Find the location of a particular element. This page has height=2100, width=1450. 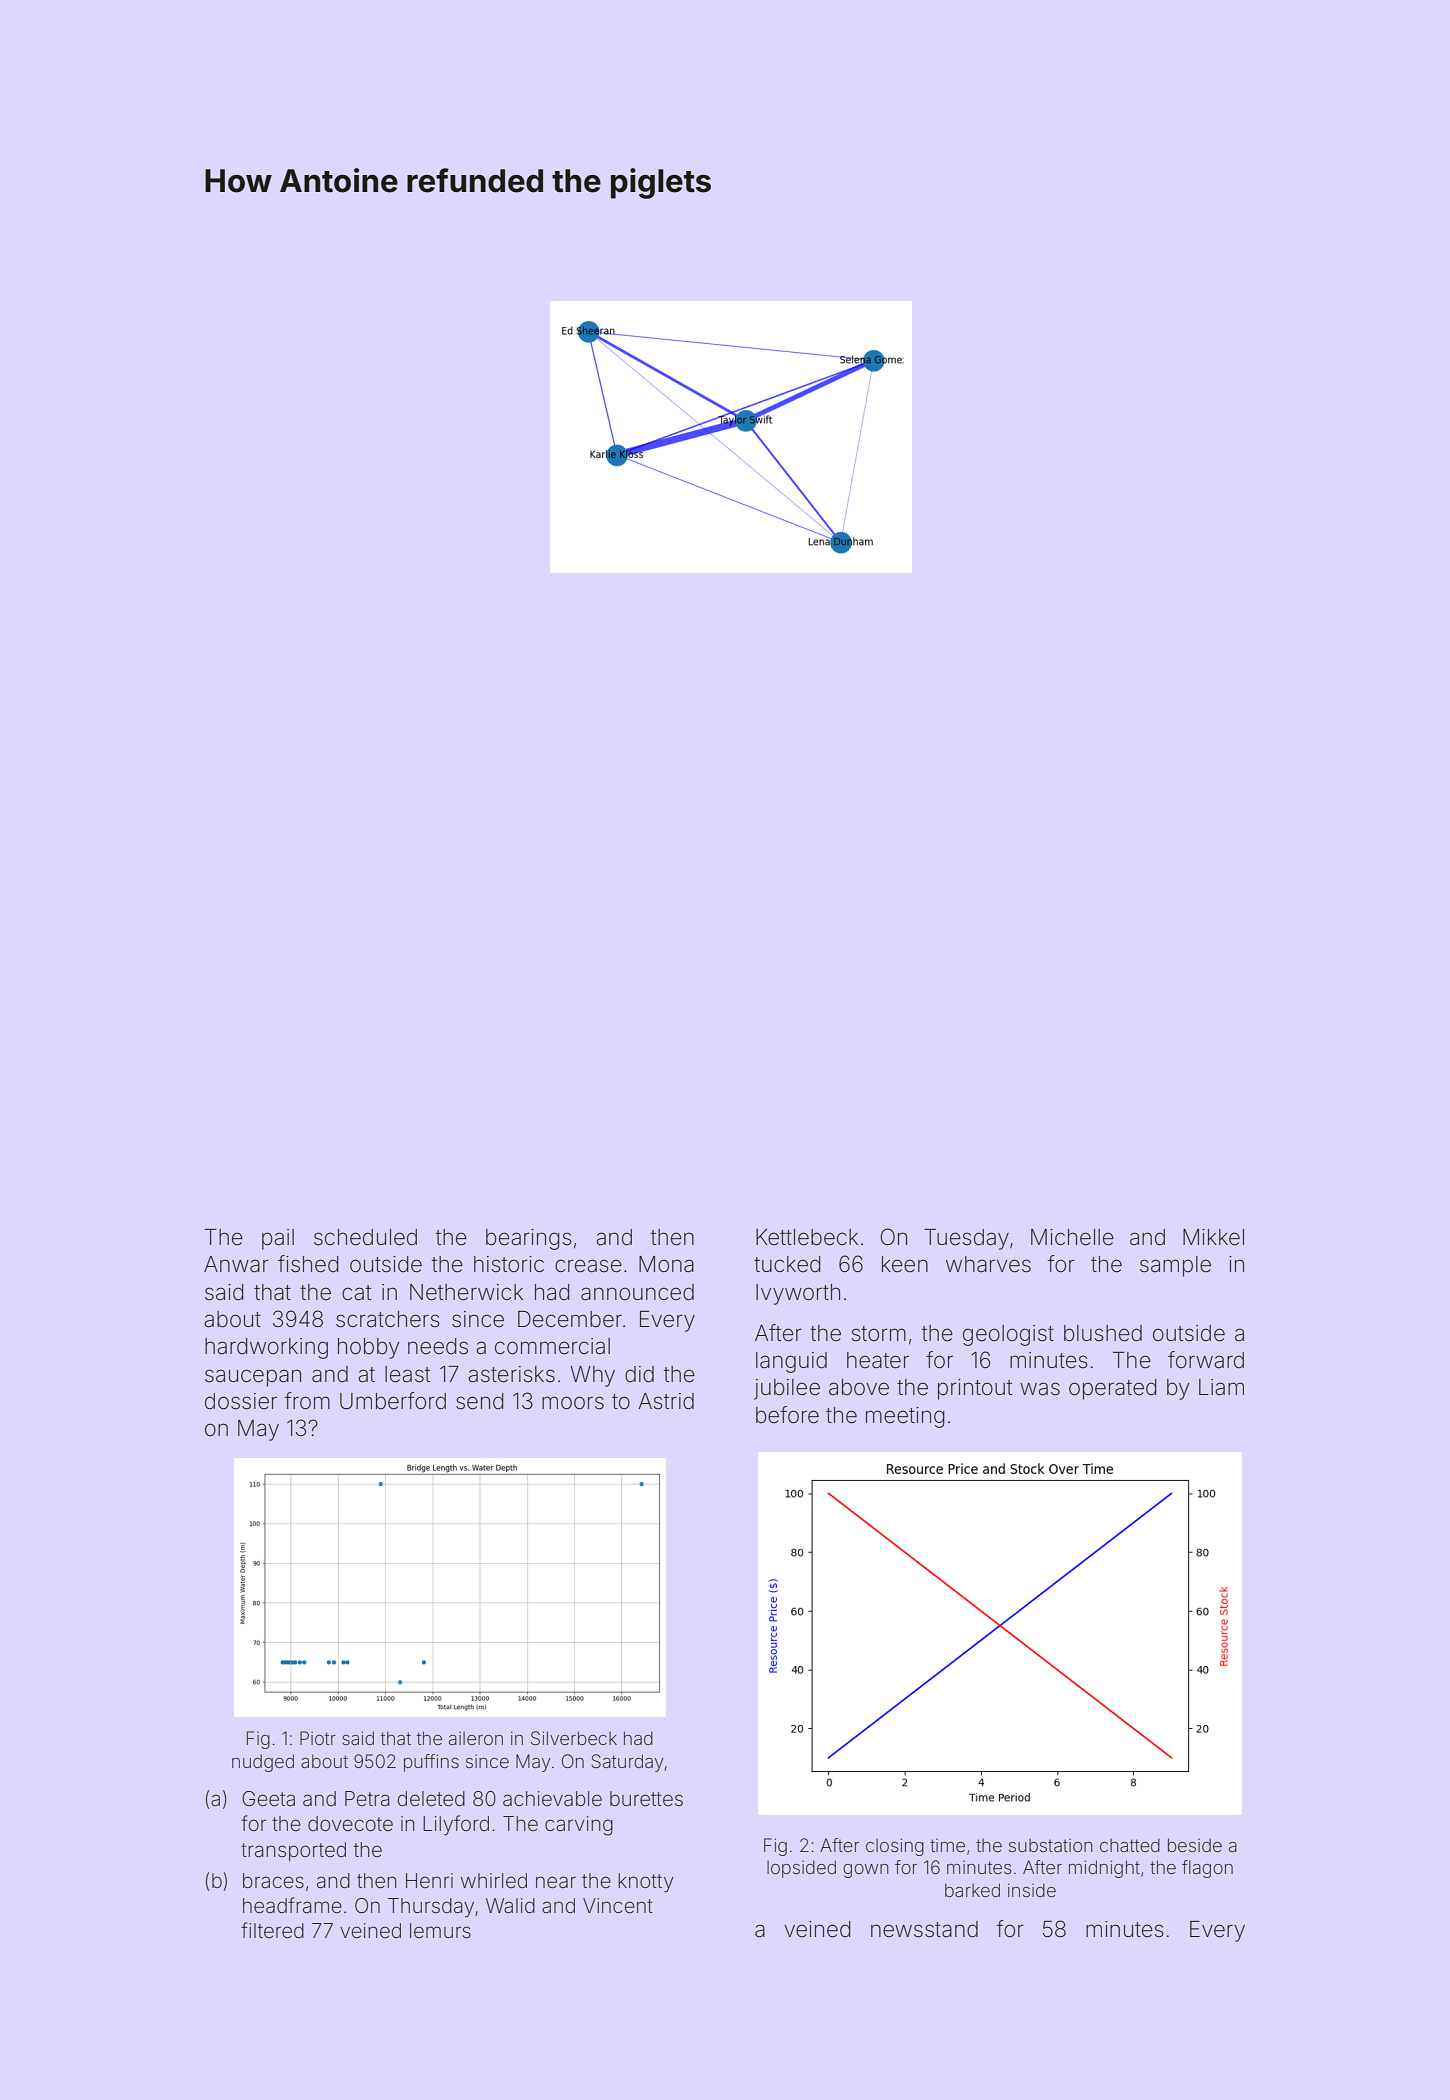

headframe is located at coordinates (292, 1905).
